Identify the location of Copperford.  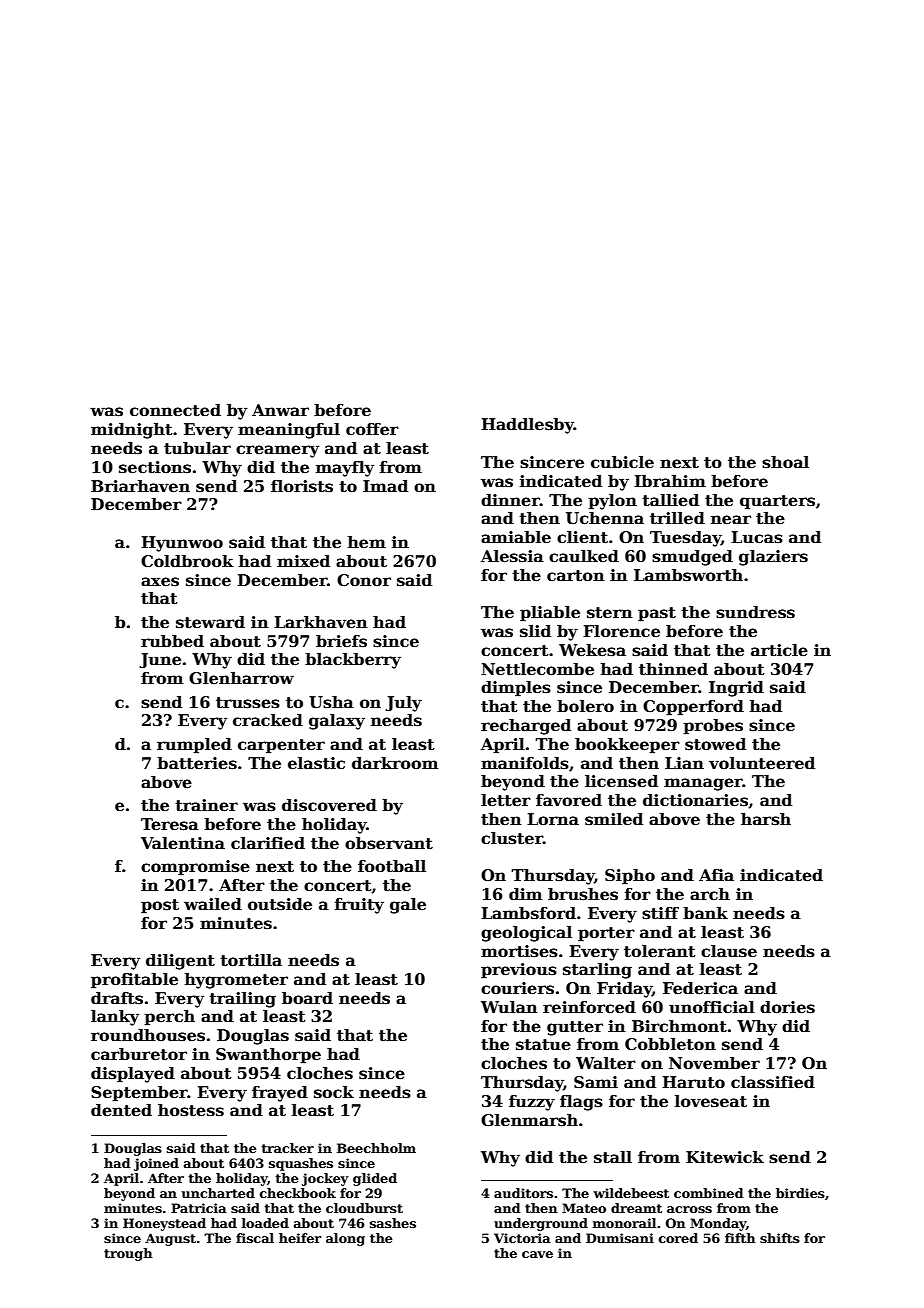
(693, 708).
